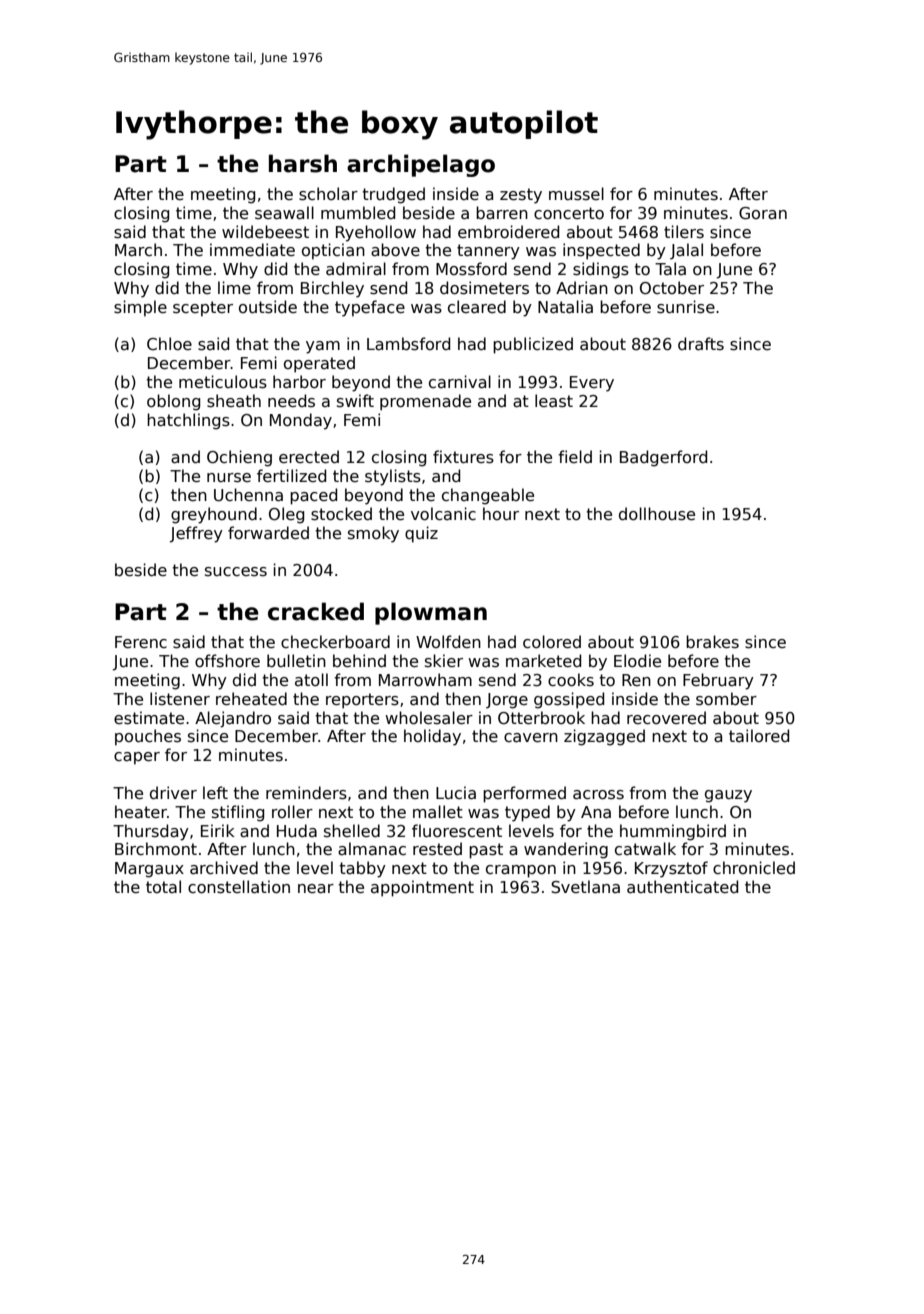  I want to click on harsh, so click(303, 163).
